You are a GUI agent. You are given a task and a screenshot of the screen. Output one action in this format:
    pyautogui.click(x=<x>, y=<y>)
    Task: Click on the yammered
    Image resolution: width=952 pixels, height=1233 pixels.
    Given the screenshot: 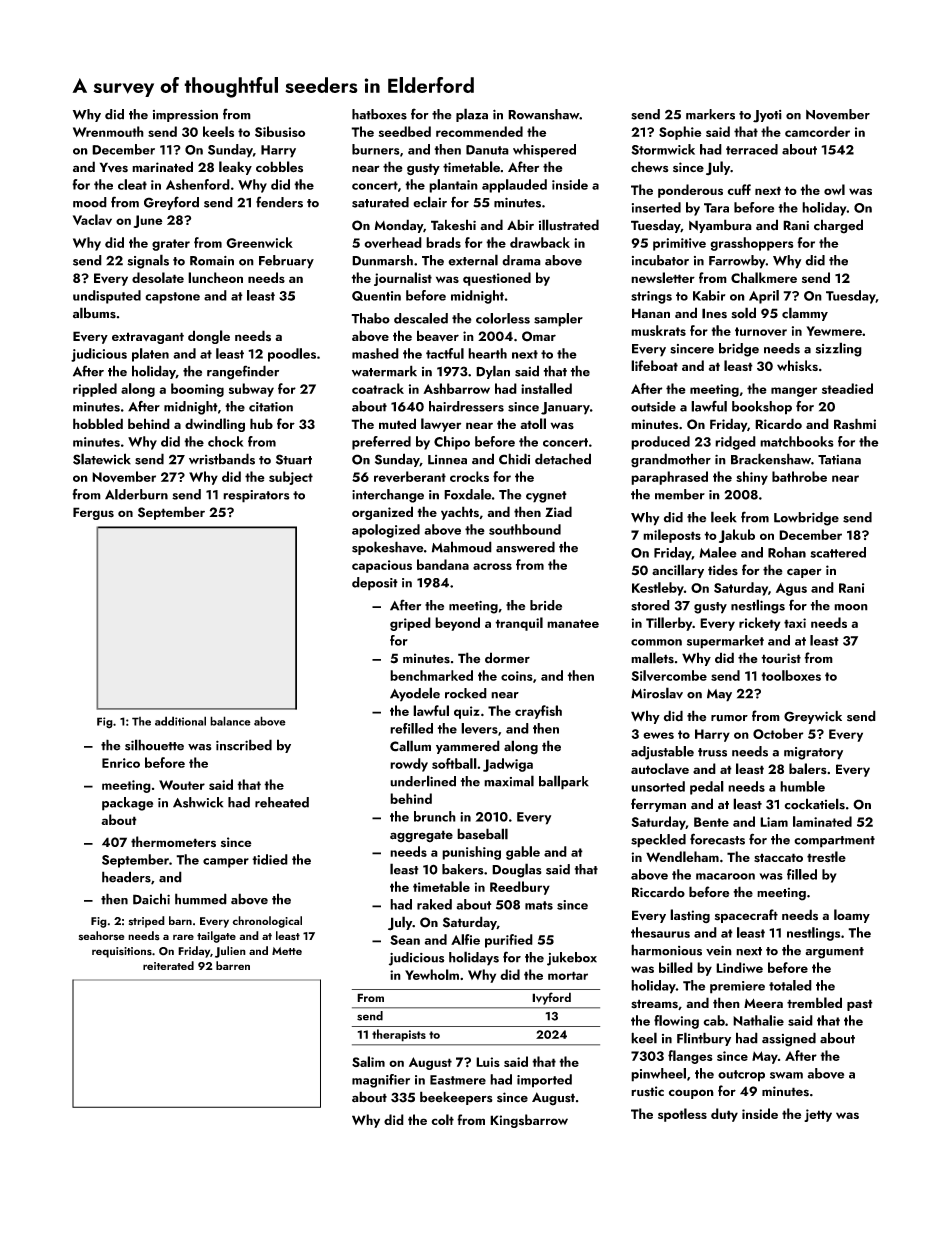 What is the action you would take?
    pyautogui.click(x=468, y=747)
